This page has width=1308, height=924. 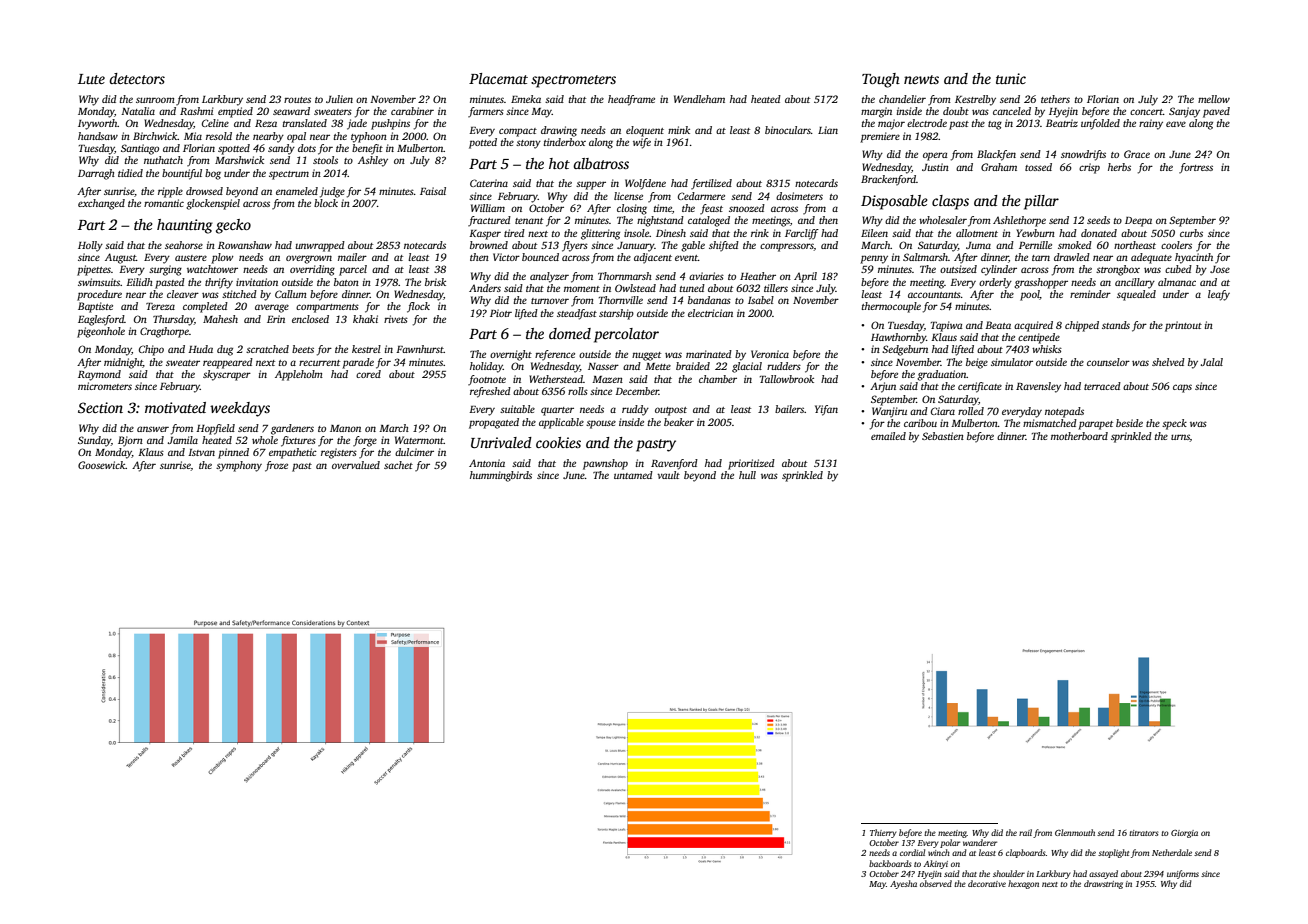 I want to click on Tough, so click(x=881, y=80).
